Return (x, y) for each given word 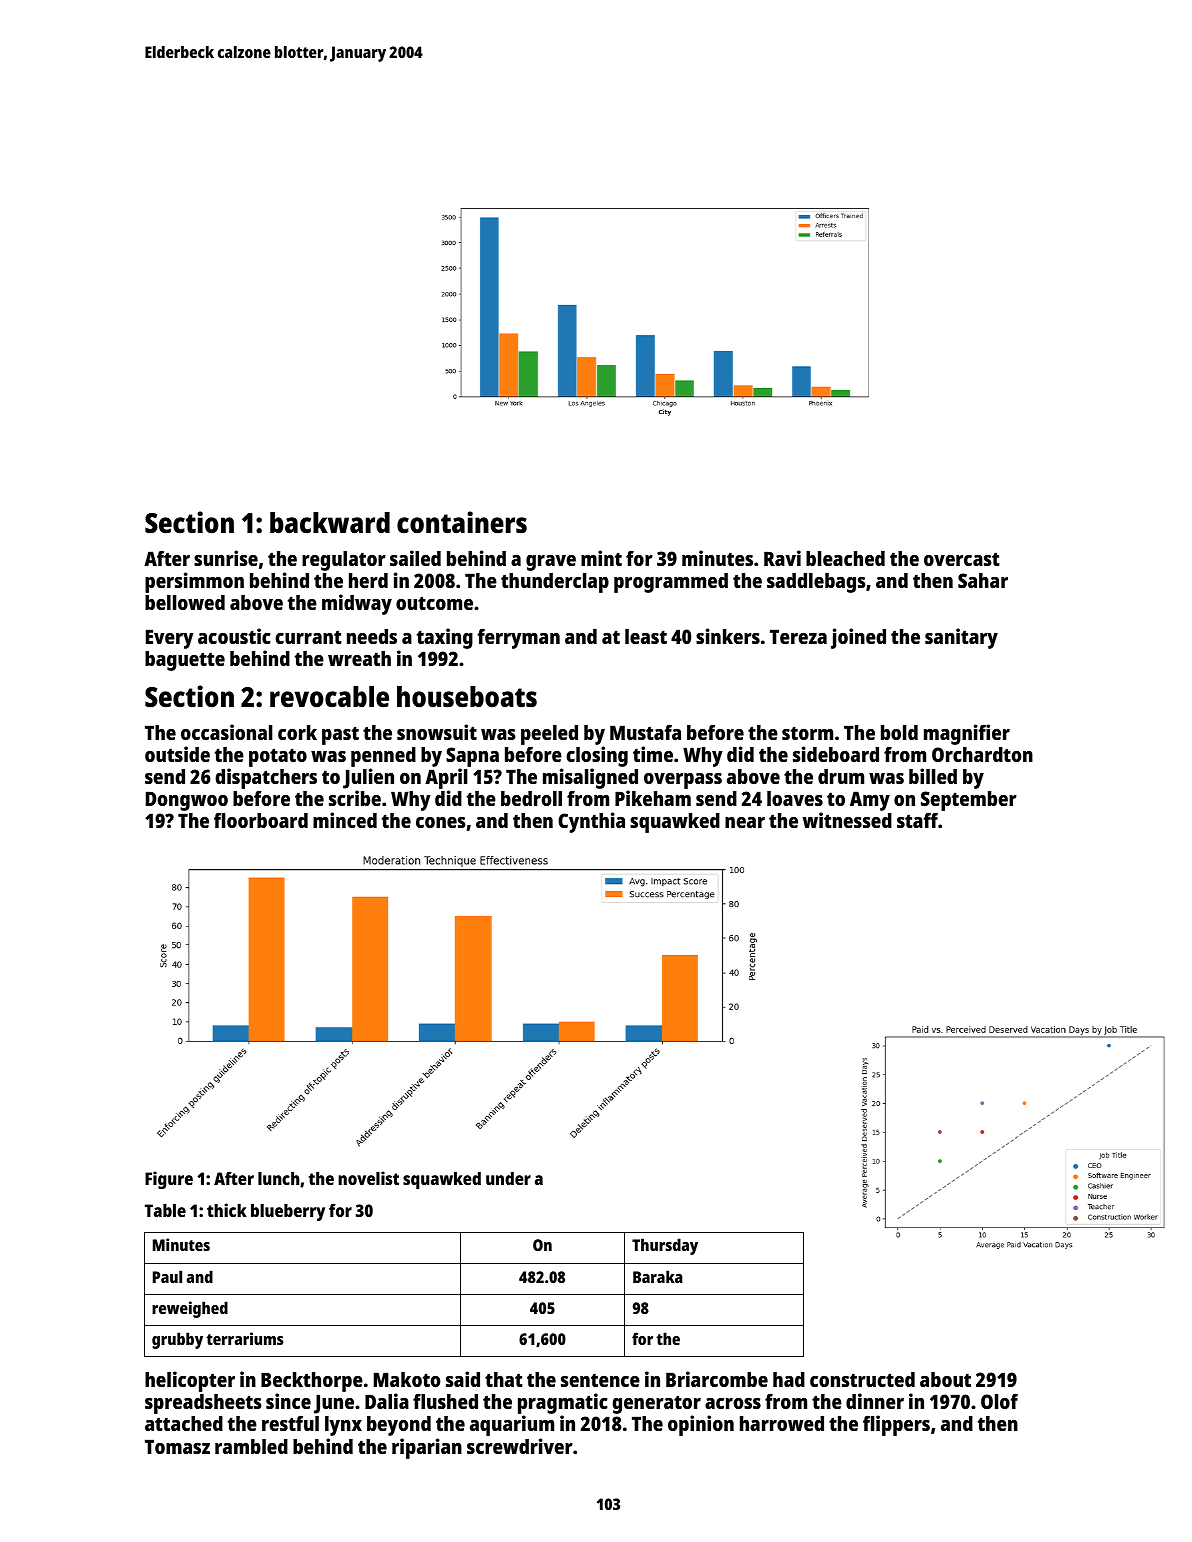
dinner (875, 1401)
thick (227, 1210)
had (789, 1379)
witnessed (847, 820)
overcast (962, 559)
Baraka (657, 1276)
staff (917, 820)
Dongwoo (187, 801)
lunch (279, 1178)
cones (441, 822)
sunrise (226, 558)
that (504, 1379)
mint (601, 558)
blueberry (288, 1212)
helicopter (190, 1381)
